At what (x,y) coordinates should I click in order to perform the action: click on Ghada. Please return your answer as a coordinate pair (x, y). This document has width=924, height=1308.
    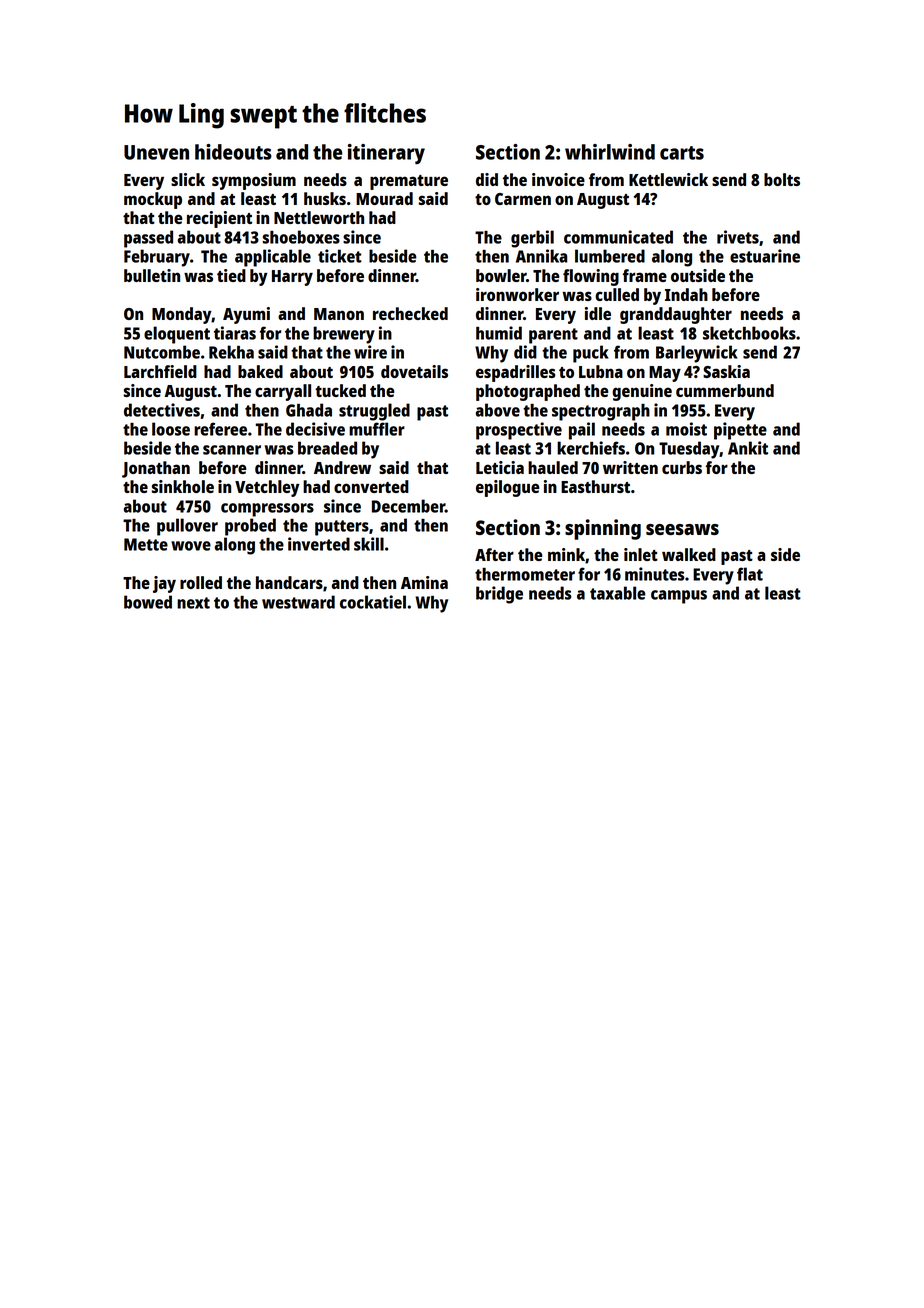
    Looking at the image, I should click on (309, 410).
